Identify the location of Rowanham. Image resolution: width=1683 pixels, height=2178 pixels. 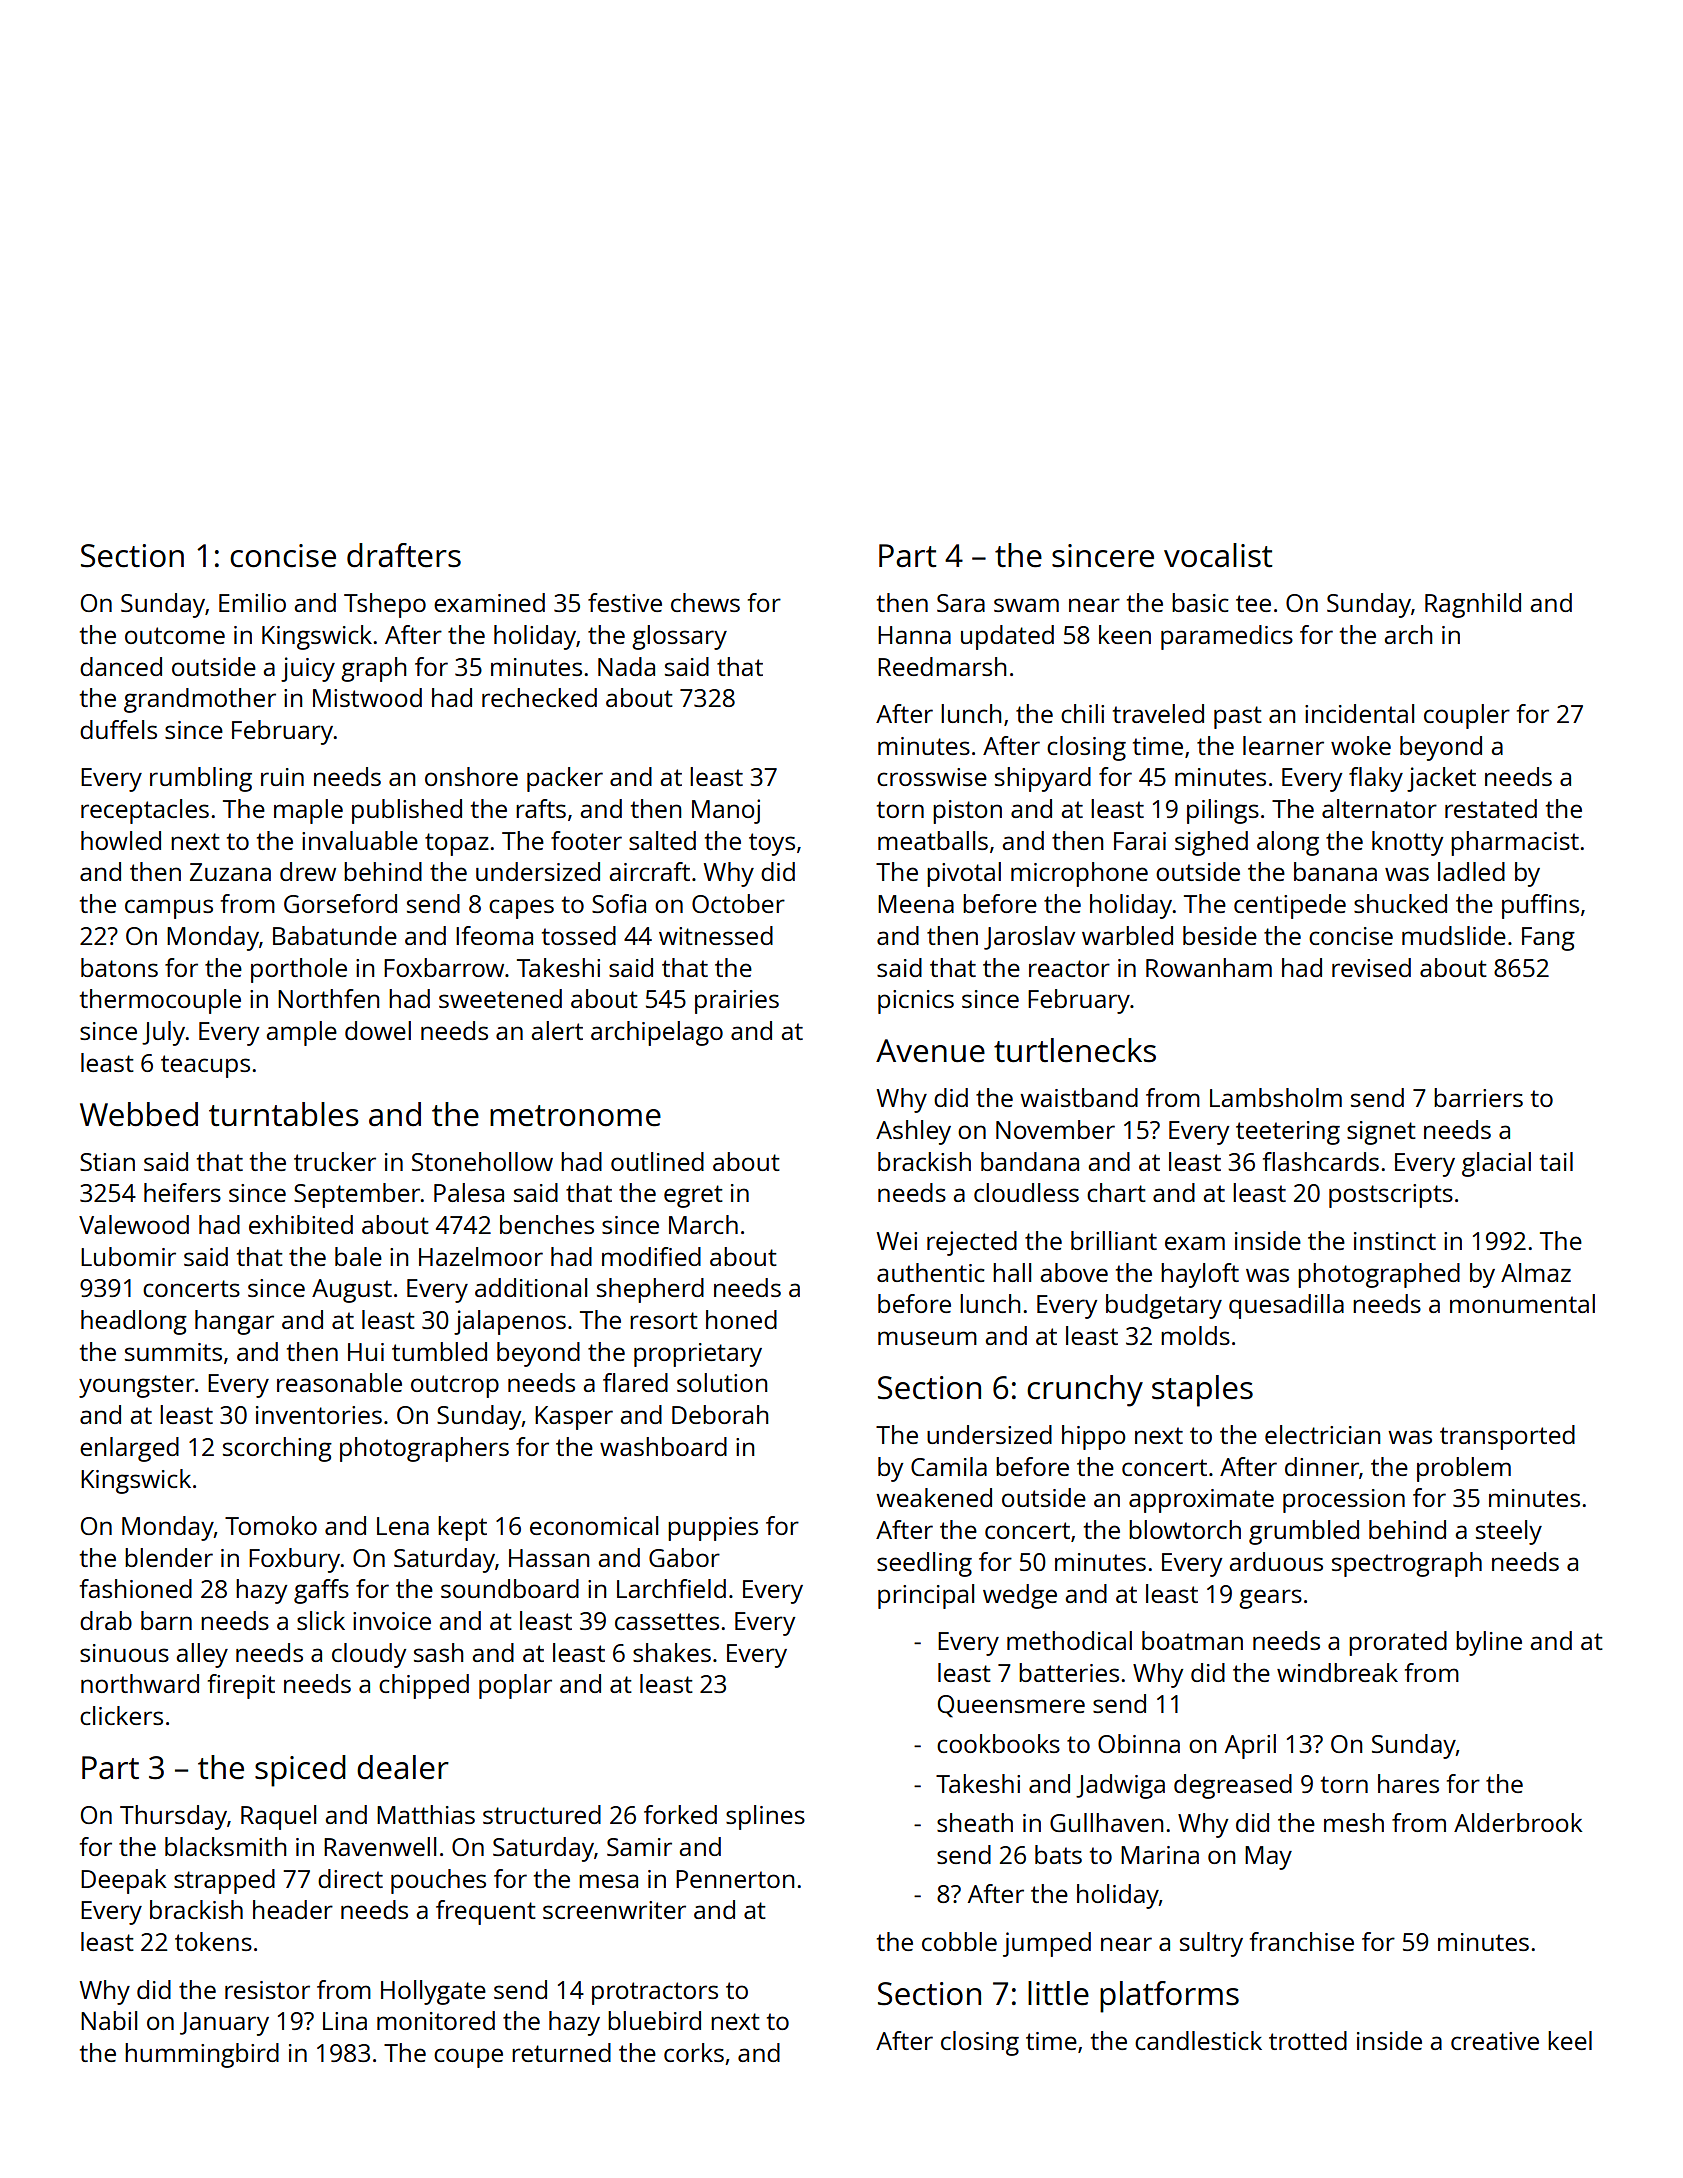
(1209, 967).
